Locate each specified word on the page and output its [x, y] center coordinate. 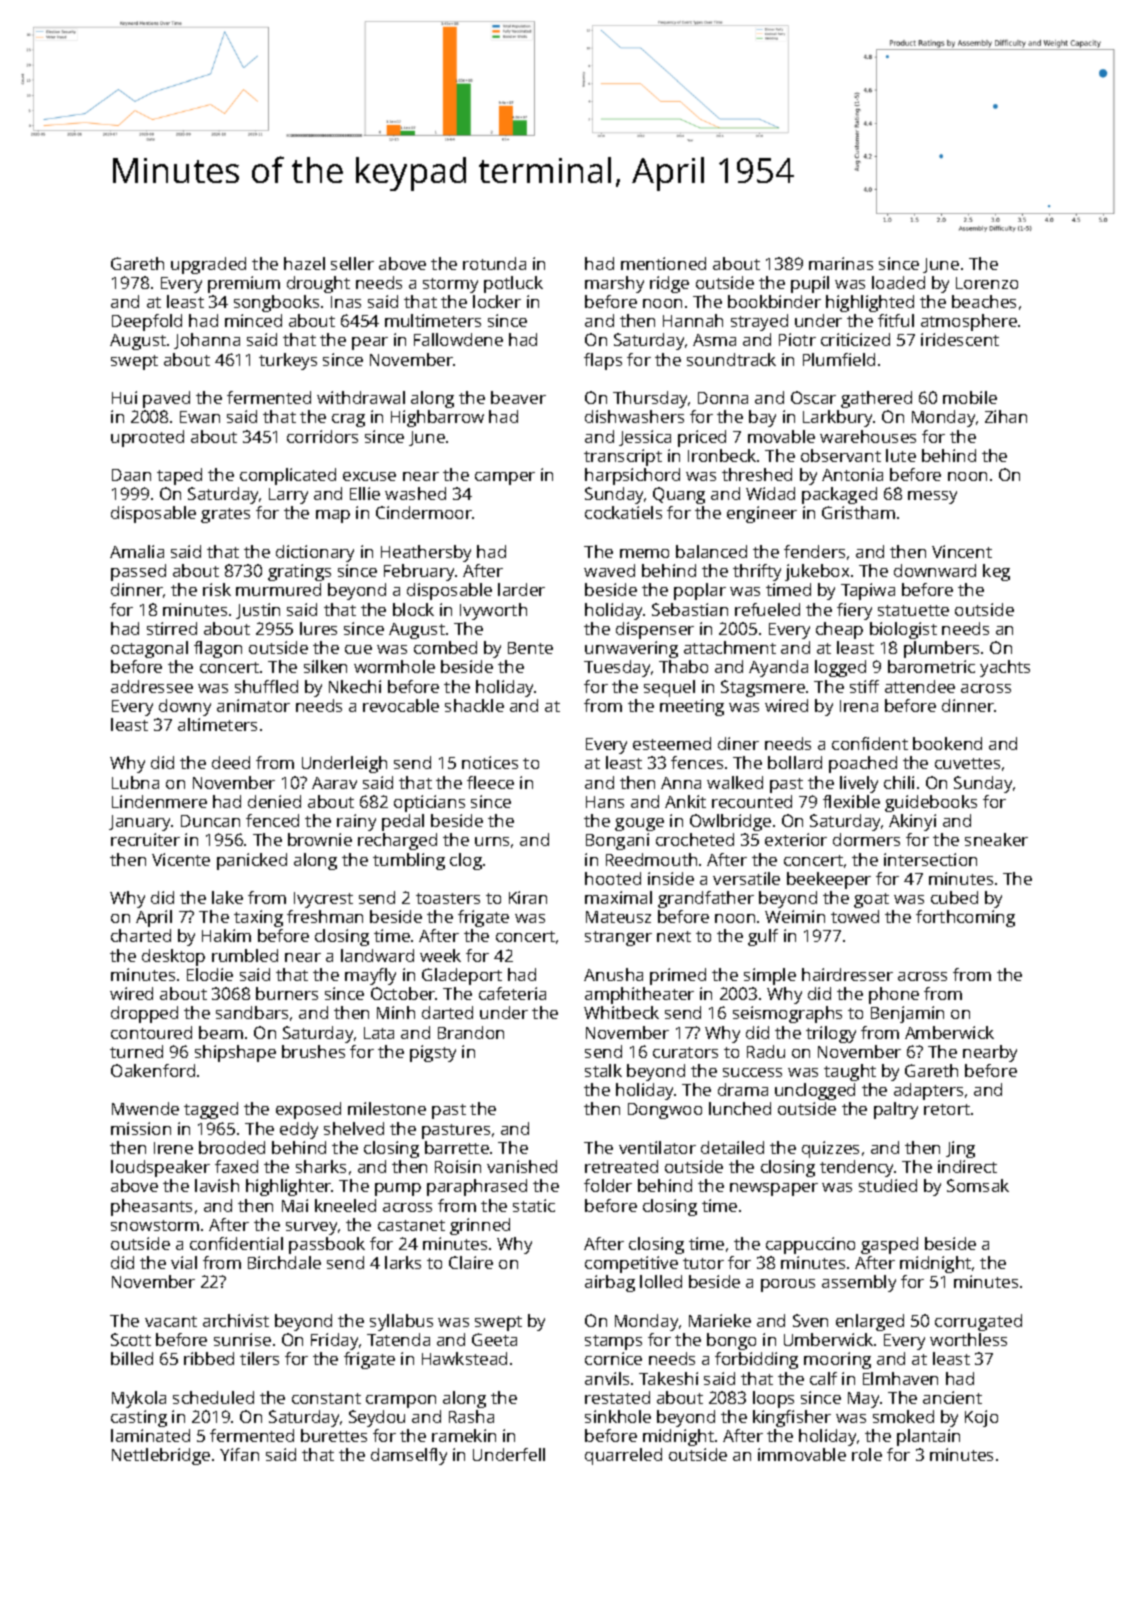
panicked [252, 861]
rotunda [494, 263]
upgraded [208, 265]
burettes [334, 1435]
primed [678, 976]
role [867, 1454]
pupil [810, 284]
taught [850, 1072]
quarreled [623, 1456]
